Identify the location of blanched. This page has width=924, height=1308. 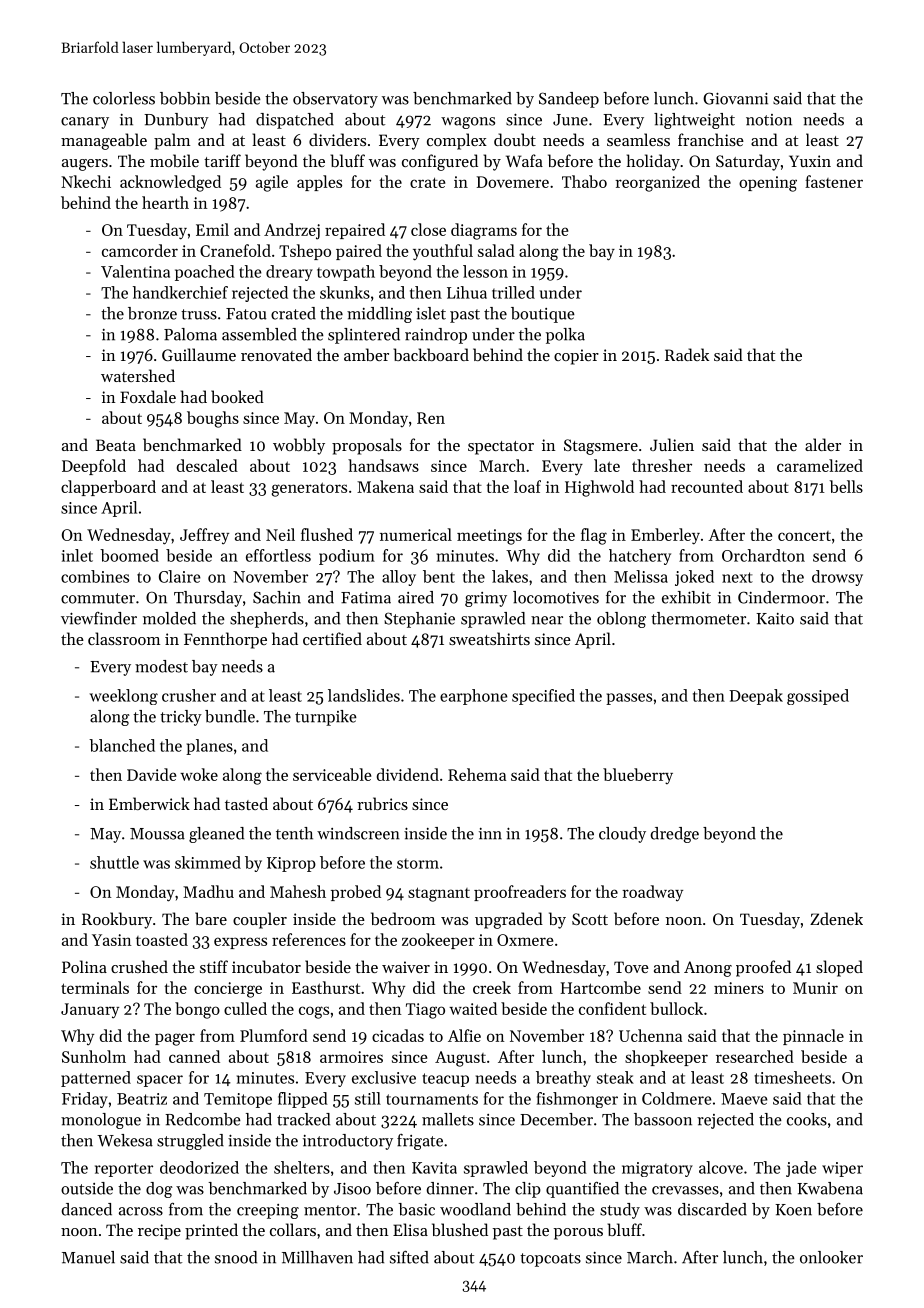
(122, 745).
